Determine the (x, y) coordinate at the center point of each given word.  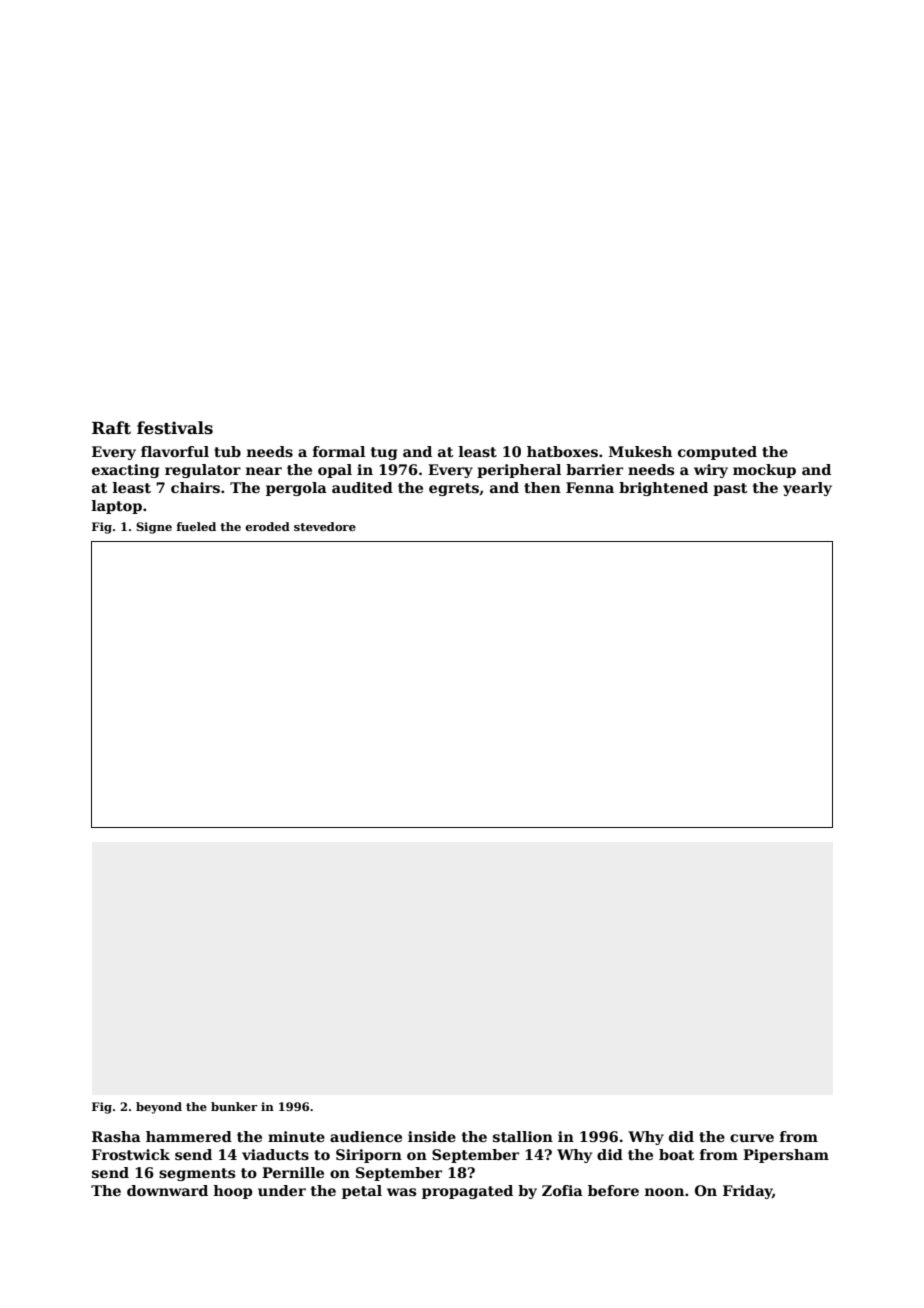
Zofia (562, 1190)
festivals (175, 428)
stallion (523, 1136)
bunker (234, 1106)
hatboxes (562, 451)
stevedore (325, 526)
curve (752, 1138)
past (730, 489)
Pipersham (786, 1156)
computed (717, 453)
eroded (267, 526)
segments (197, 1174)
